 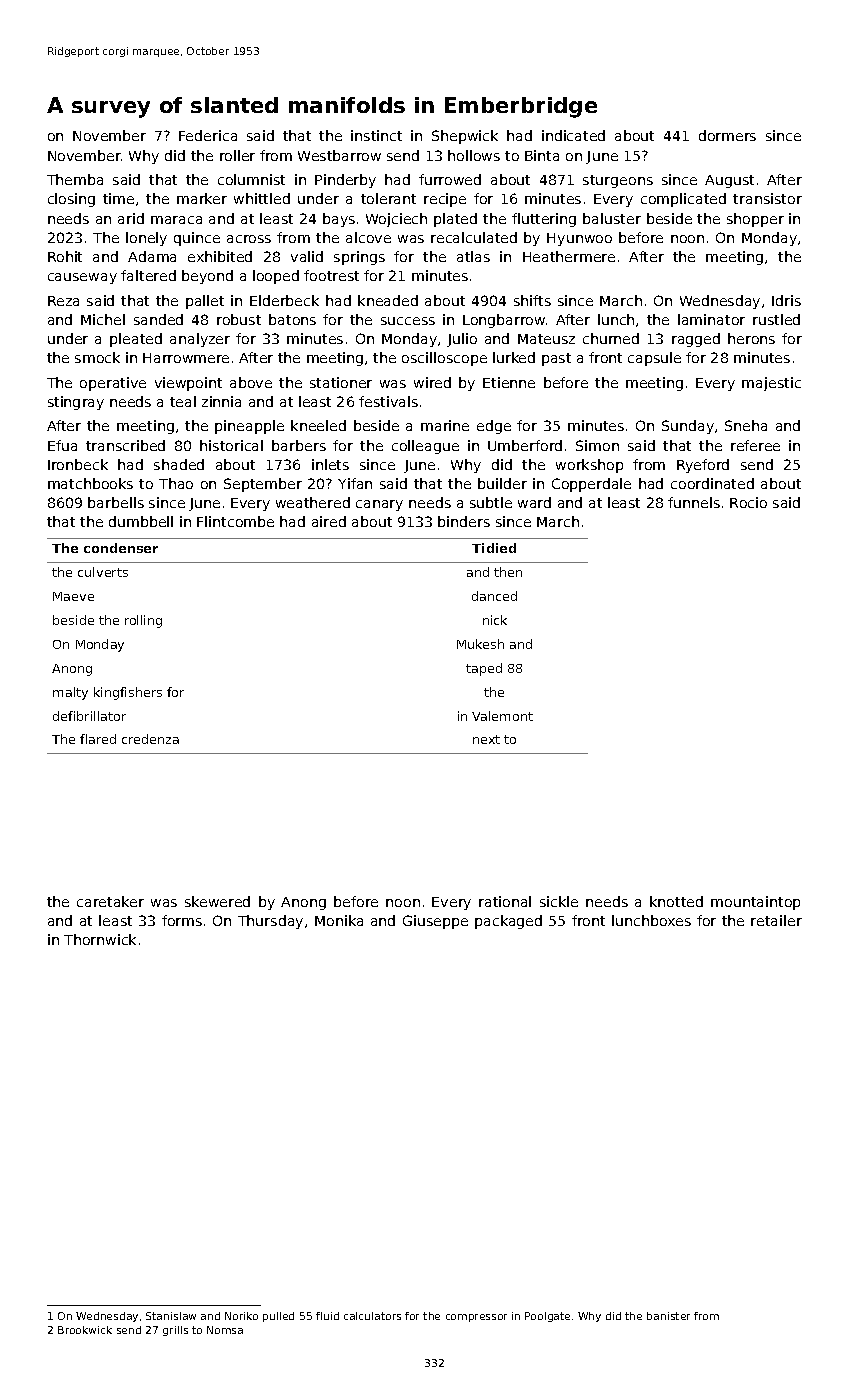 I want to click on atlas, so click(x=473, y=256).
